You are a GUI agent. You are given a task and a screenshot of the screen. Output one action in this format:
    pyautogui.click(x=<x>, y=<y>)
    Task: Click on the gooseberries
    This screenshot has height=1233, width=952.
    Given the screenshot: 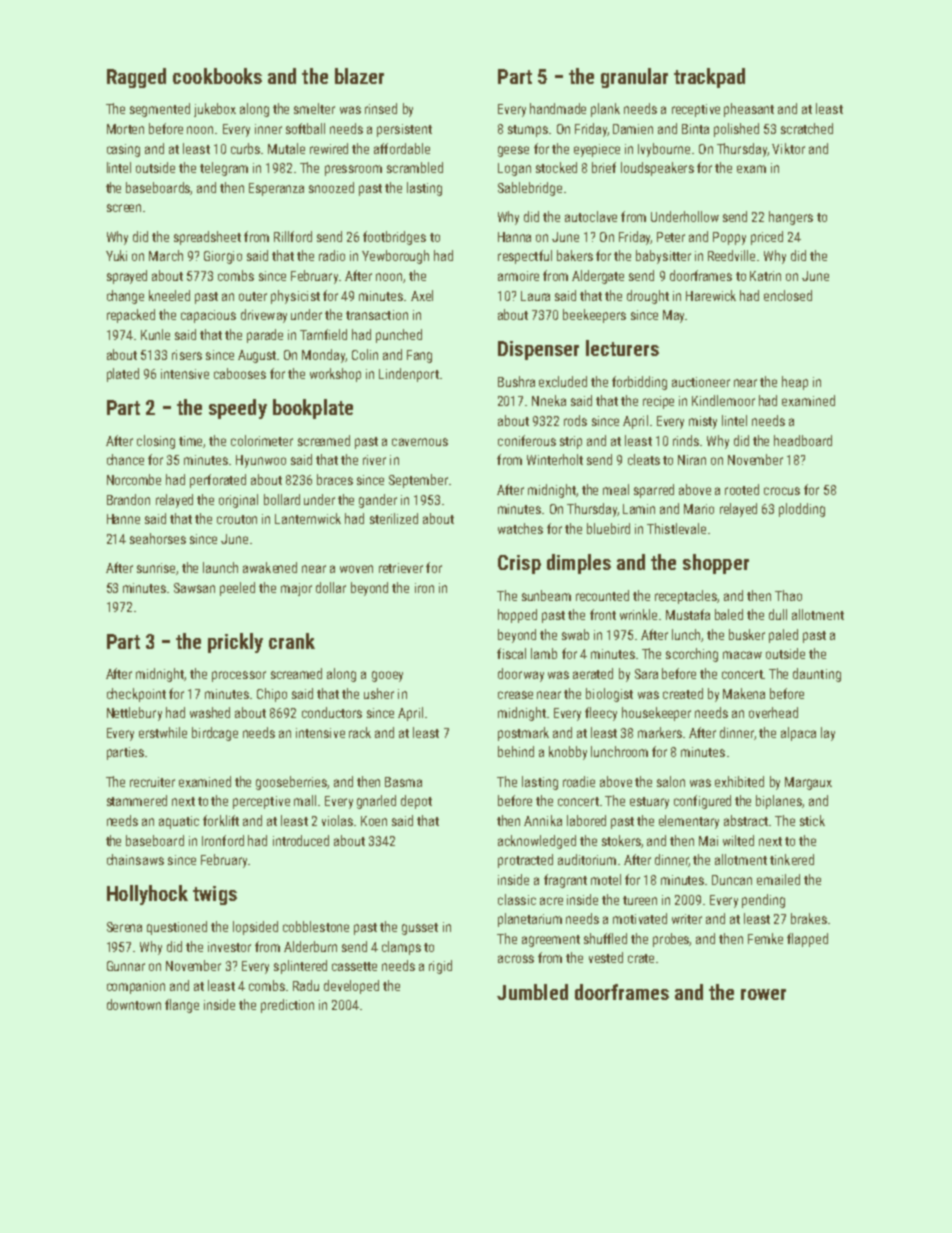 What is the action you would take?
    pyautogui.click(x=292, y=783)
